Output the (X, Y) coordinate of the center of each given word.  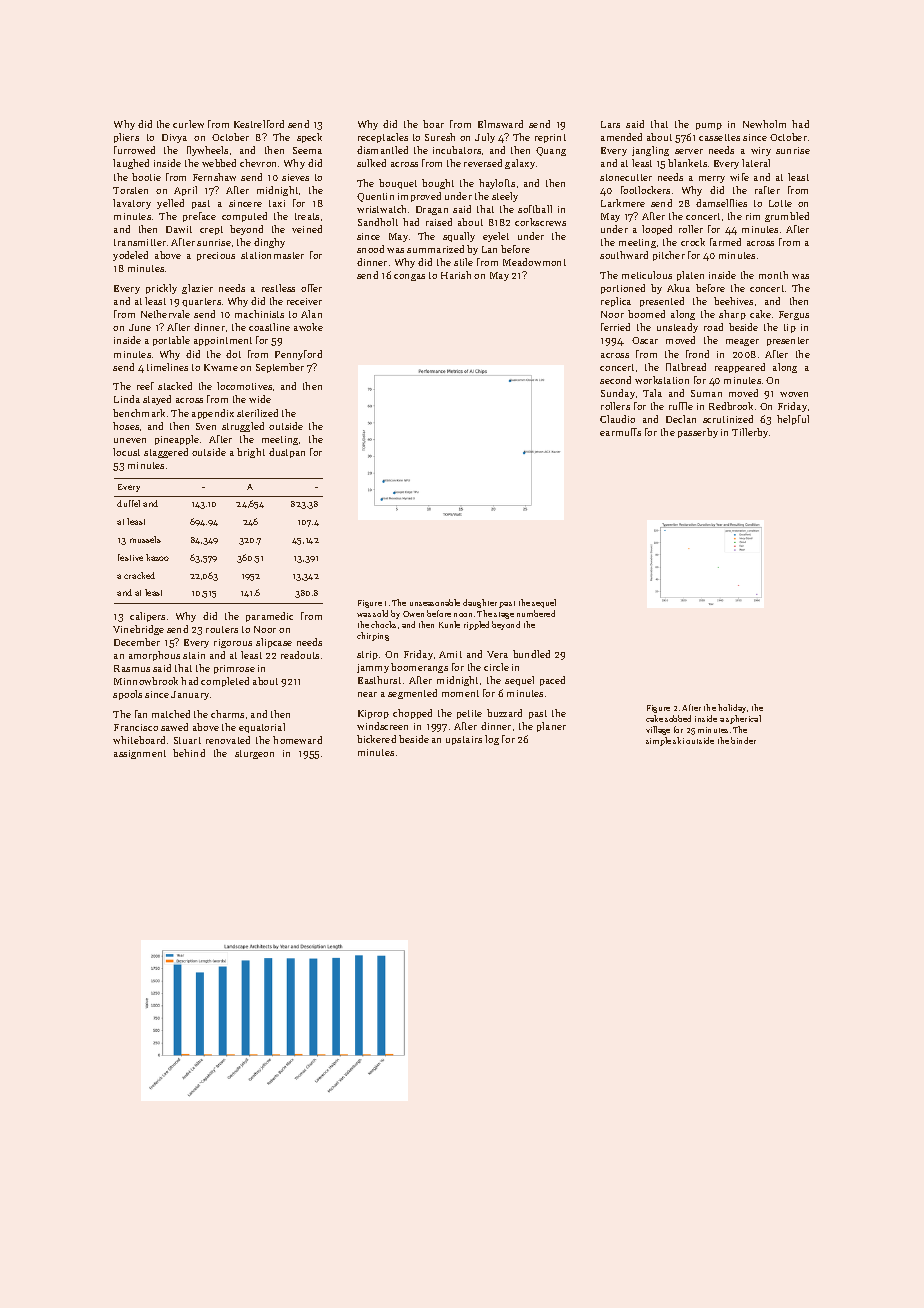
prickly (161, 289)
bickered (376, 739)
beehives (733, 301)
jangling (650, 151)
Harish (456, 275)
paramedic (269, 617)
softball (535, 209)
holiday (732, 708)
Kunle (449, 624)
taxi (277, 203)
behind (189, 753)
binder (743, 740)
